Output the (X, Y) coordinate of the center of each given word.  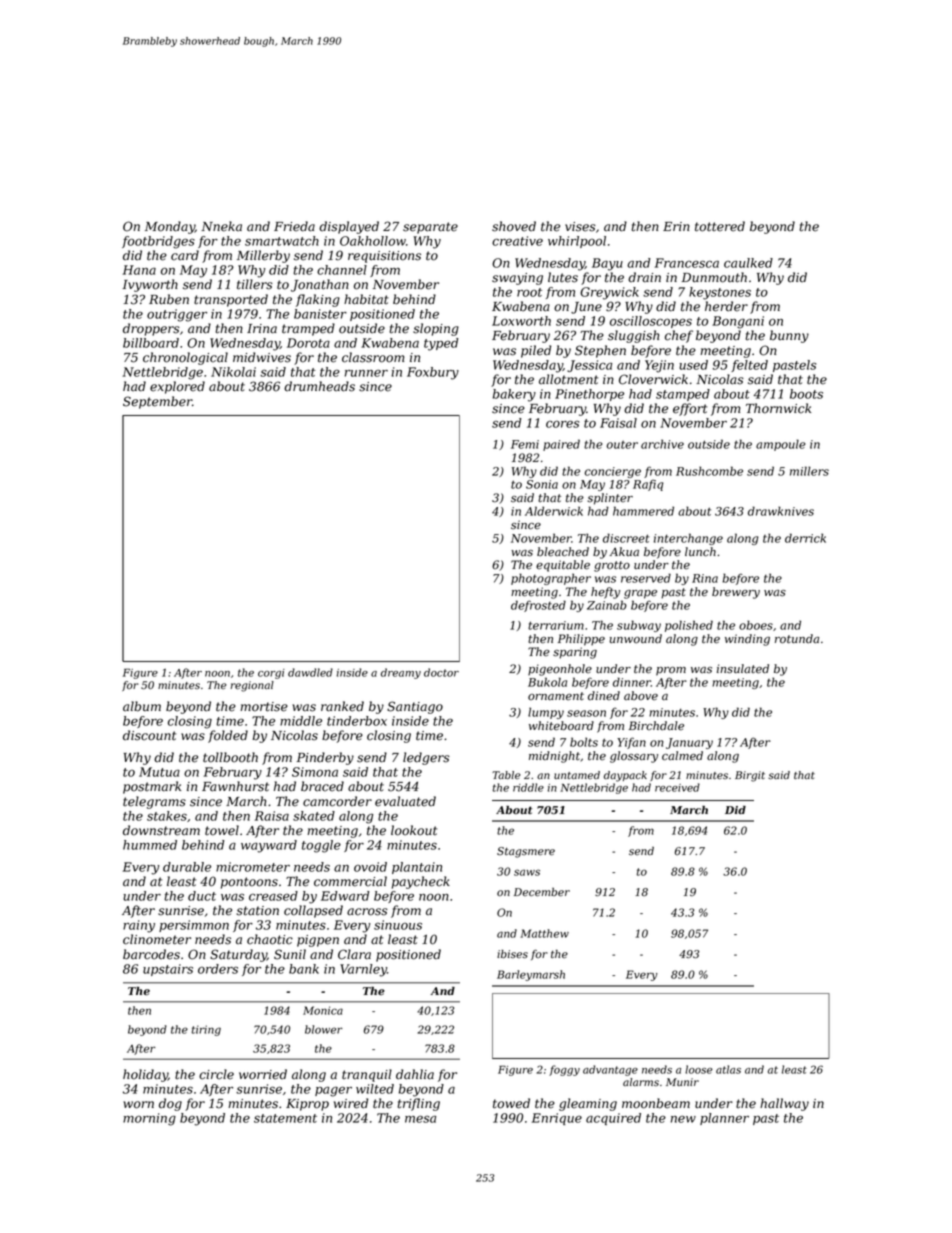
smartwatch (282, 241)
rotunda (797, 639)
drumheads (319, 386)
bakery (514, 395)
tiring (206, 1030)
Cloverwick (653, 379)
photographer (551, 579)
